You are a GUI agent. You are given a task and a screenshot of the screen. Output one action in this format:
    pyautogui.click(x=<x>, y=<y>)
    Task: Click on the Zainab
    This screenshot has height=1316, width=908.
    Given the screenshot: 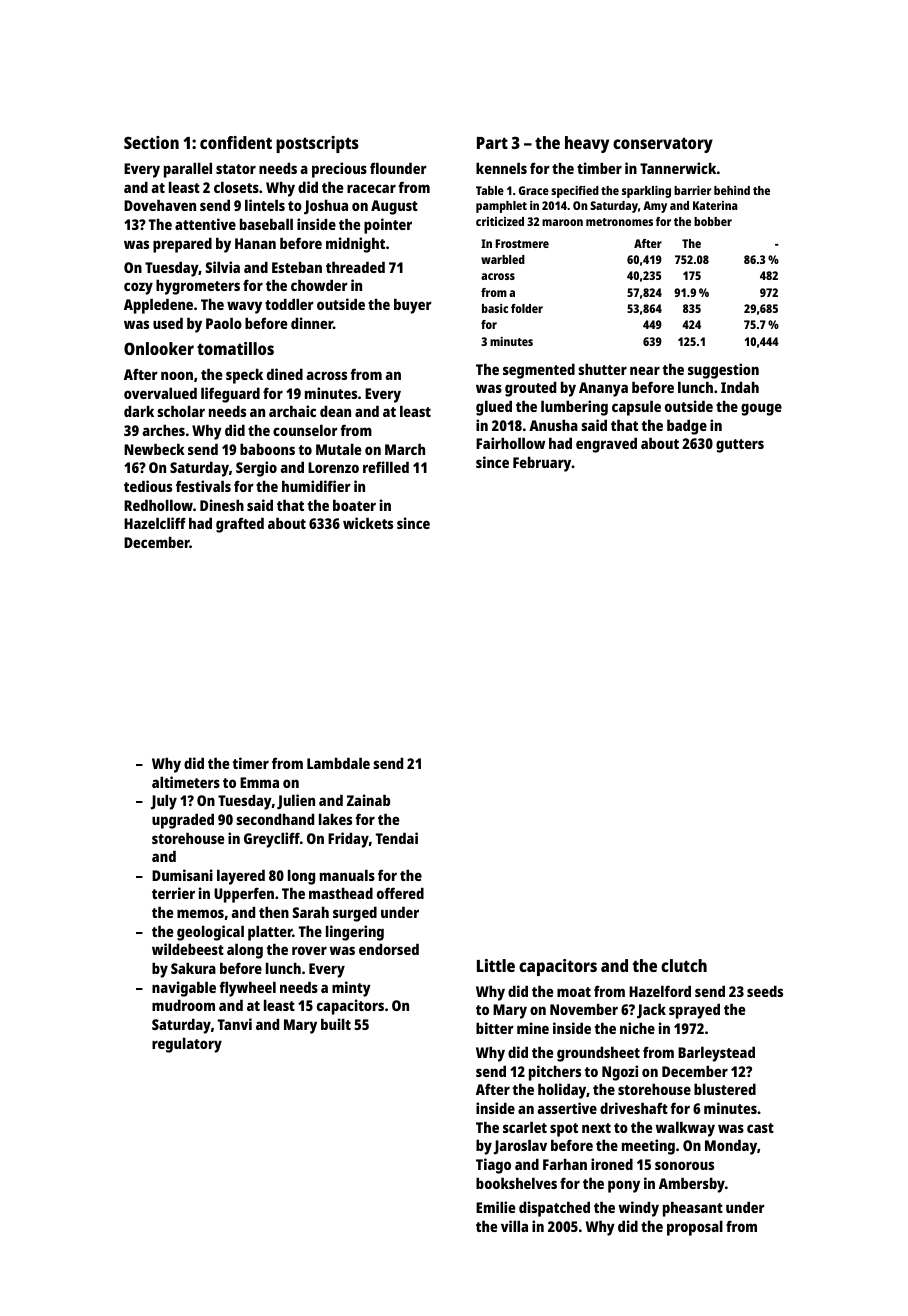 What is the action you would take?
    pyautogui.click(x=368, y=800)
